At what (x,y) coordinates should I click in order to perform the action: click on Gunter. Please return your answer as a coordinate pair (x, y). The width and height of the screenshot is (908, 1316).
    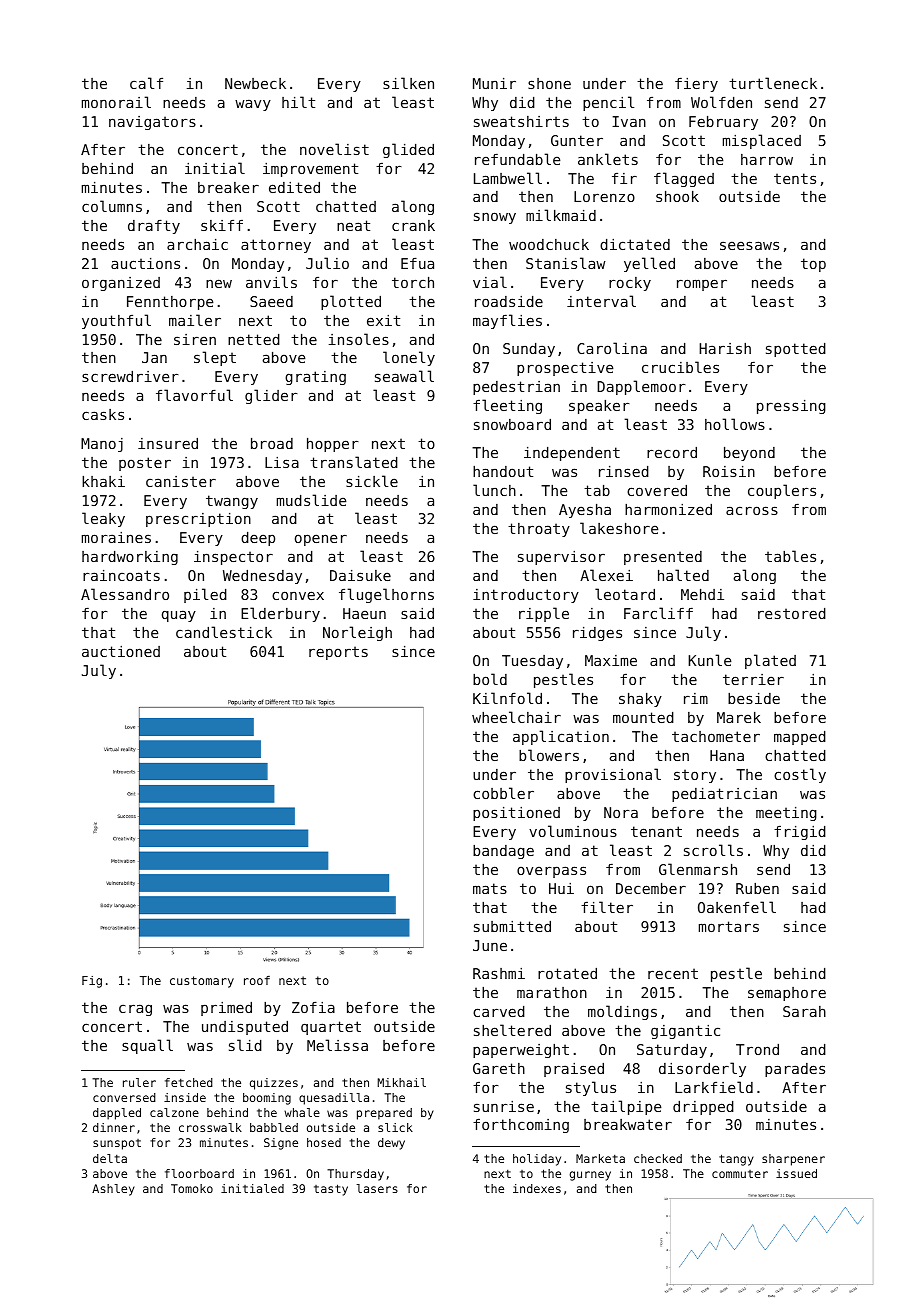
    Looking at the image, I should click on (577, 140).
